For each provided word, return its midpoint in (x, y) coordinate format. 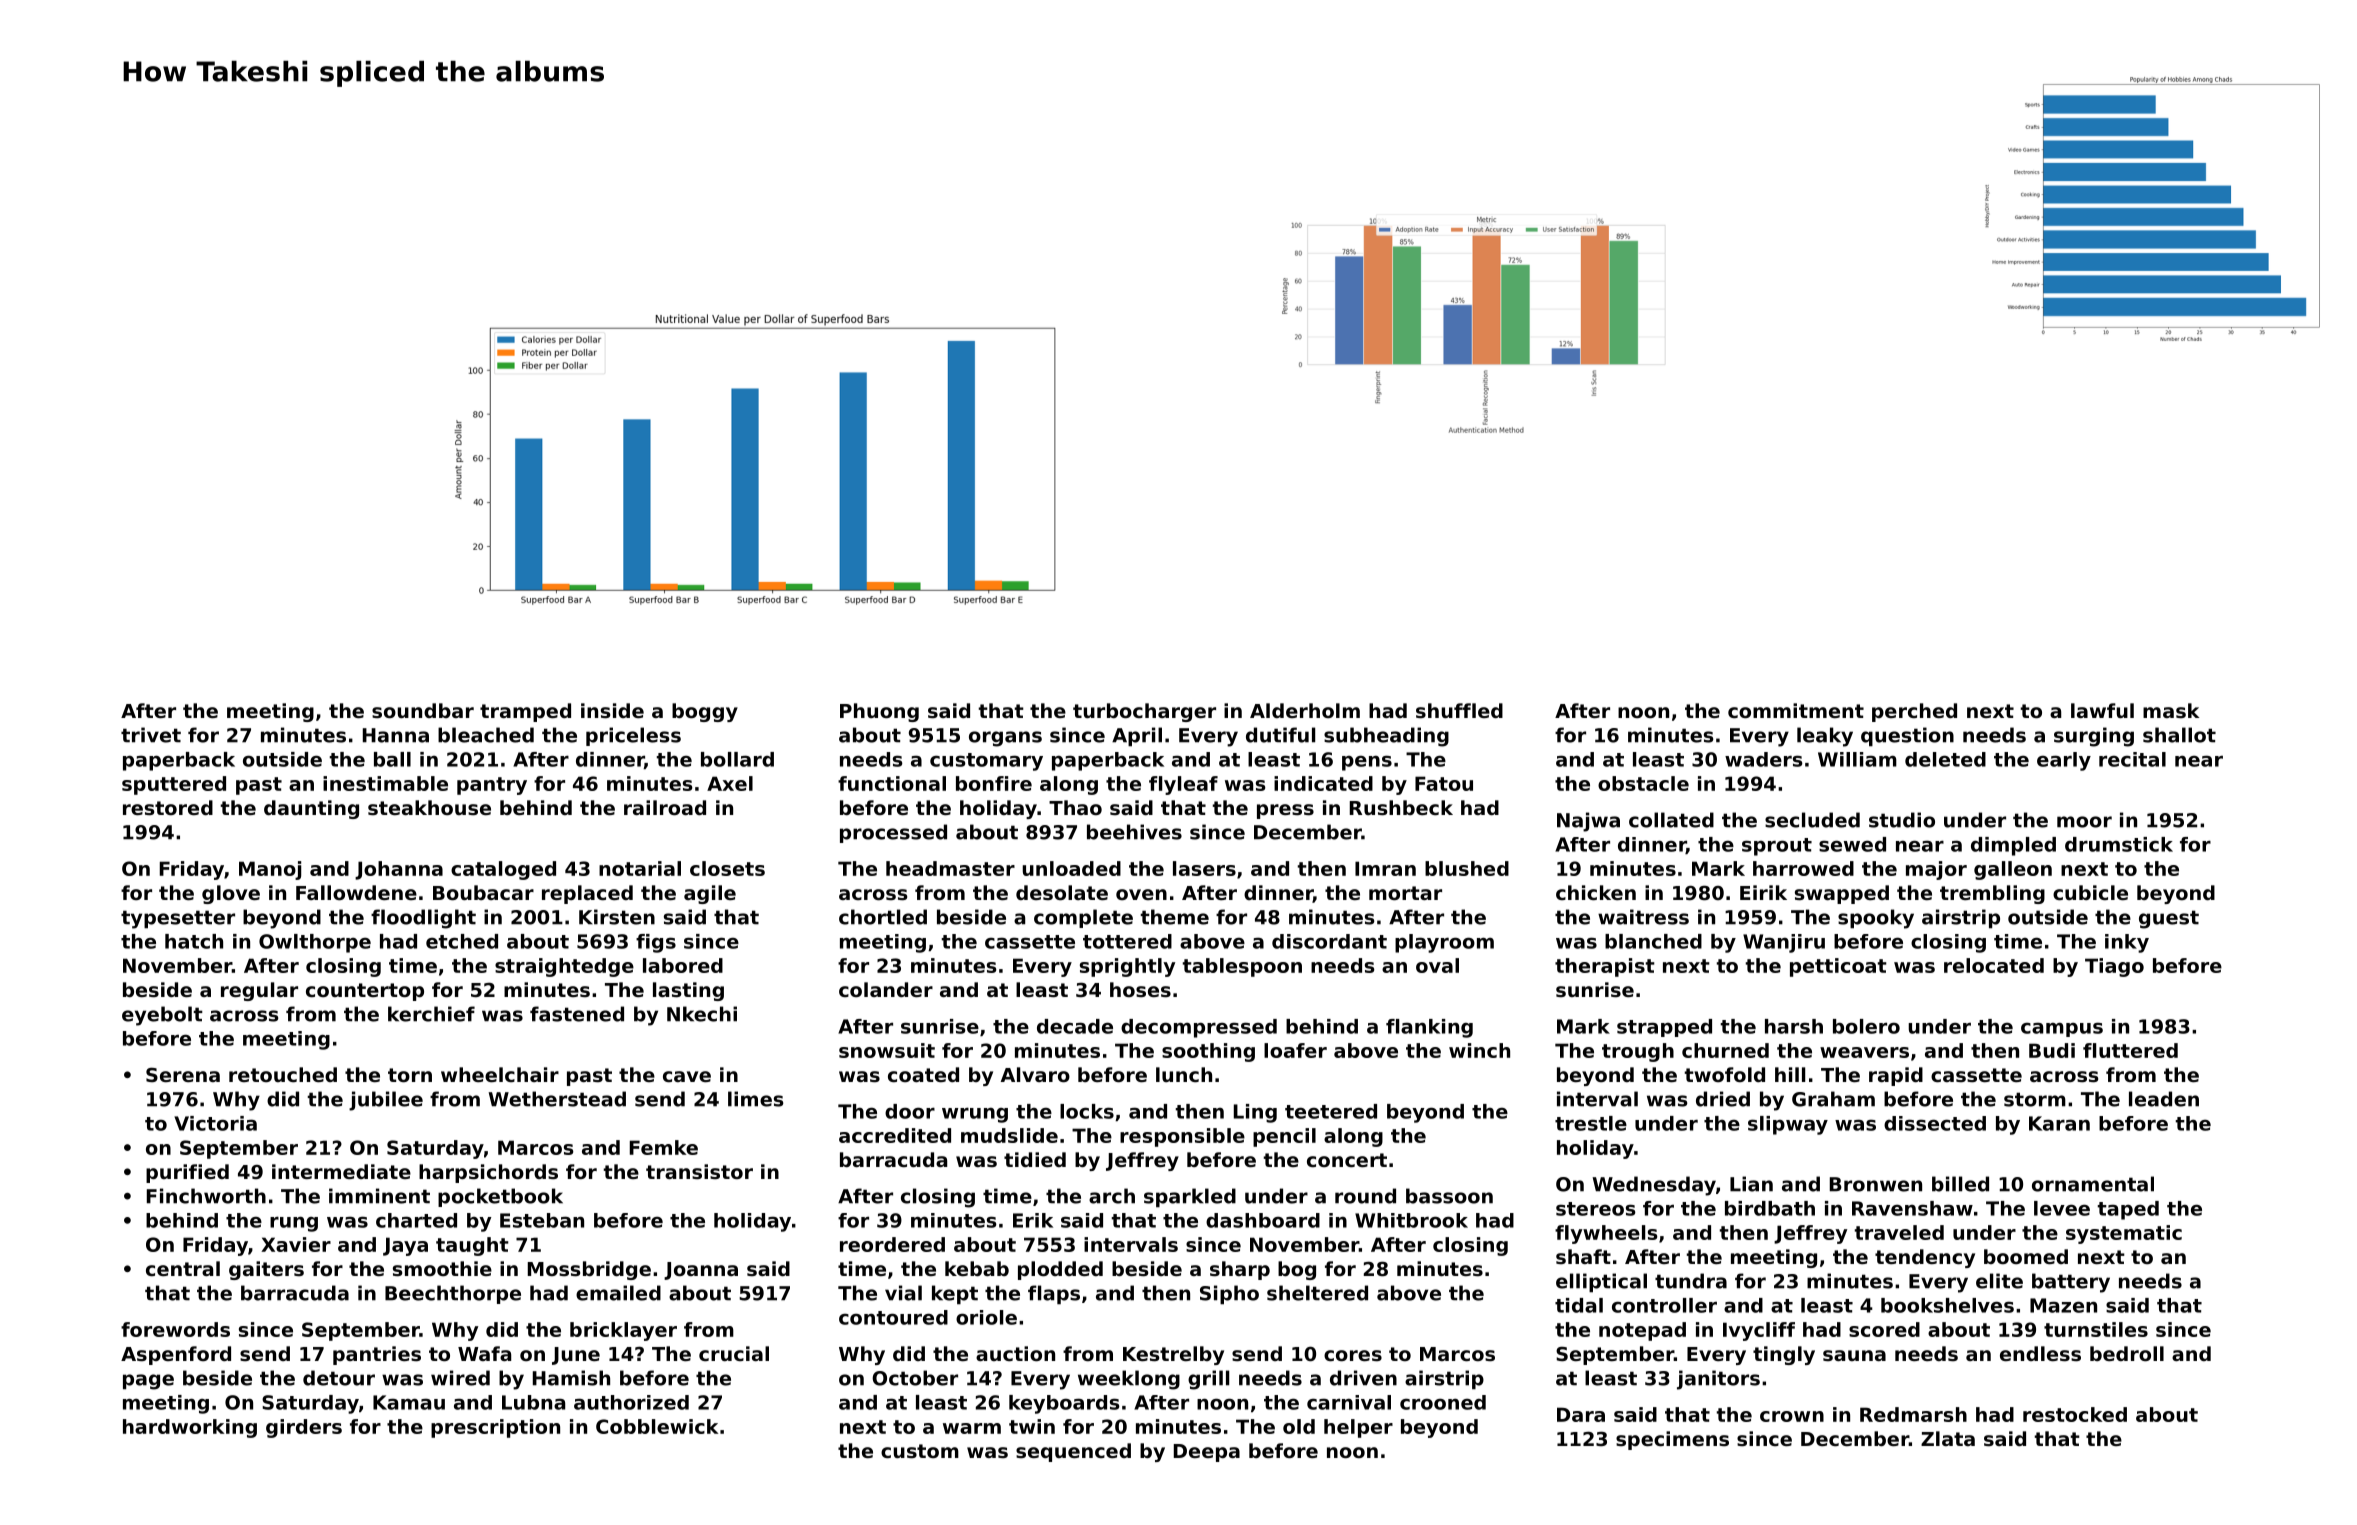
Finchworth (206, 1196)
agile (710, 894)
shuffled (1459, 710)
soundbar (423, 710)
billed (1960, 1184)
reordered (892, 1244)
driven (1363, 1378)
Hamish (571, 1378)
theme (1174, 917)
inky (2127, 943)
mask (2171, 710)
